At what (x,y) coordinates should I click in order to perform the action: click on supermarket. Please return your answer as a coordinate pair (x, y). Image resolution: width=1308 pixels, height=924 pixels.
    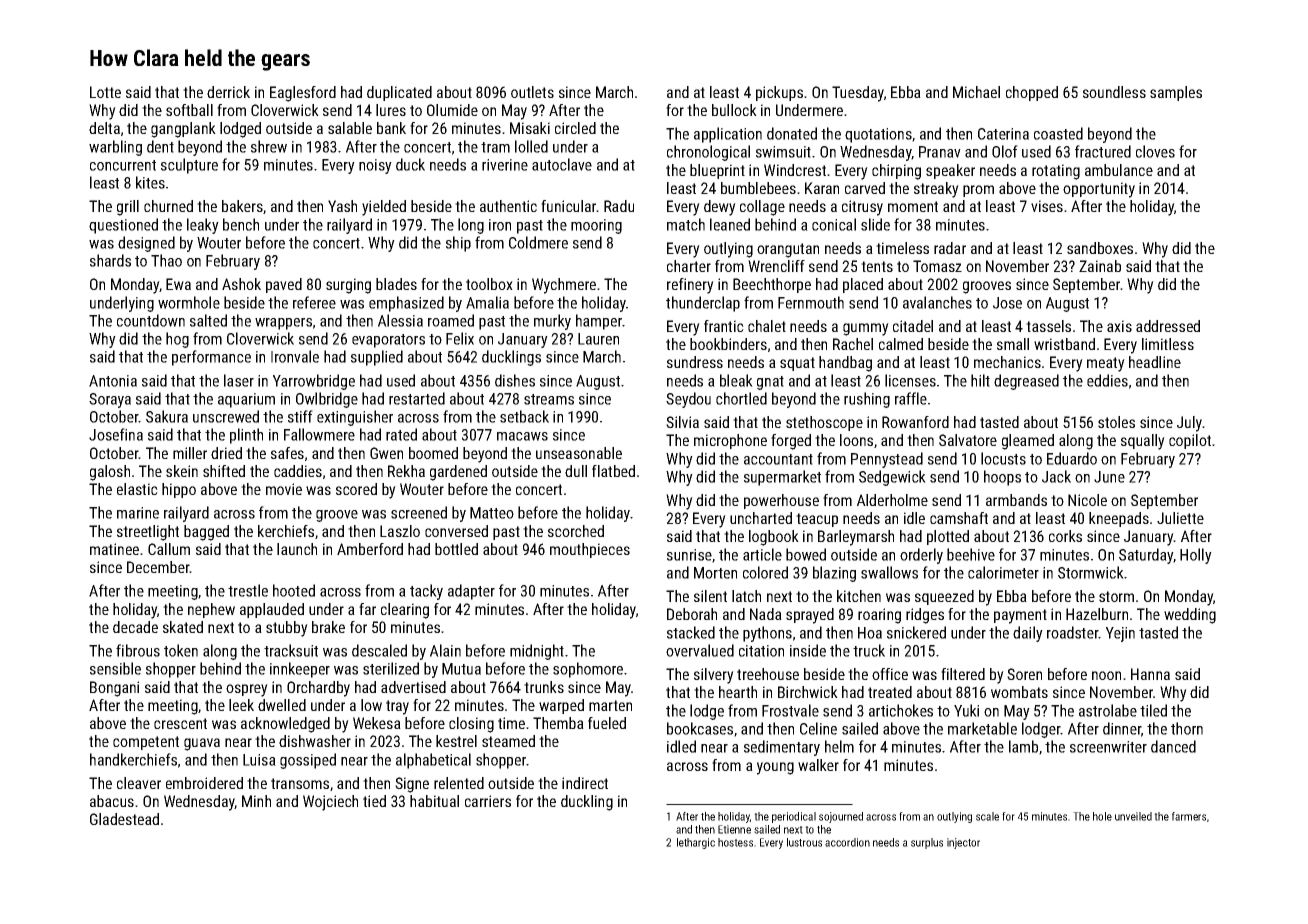
    Looking at the image, I should click on (782, 478).
